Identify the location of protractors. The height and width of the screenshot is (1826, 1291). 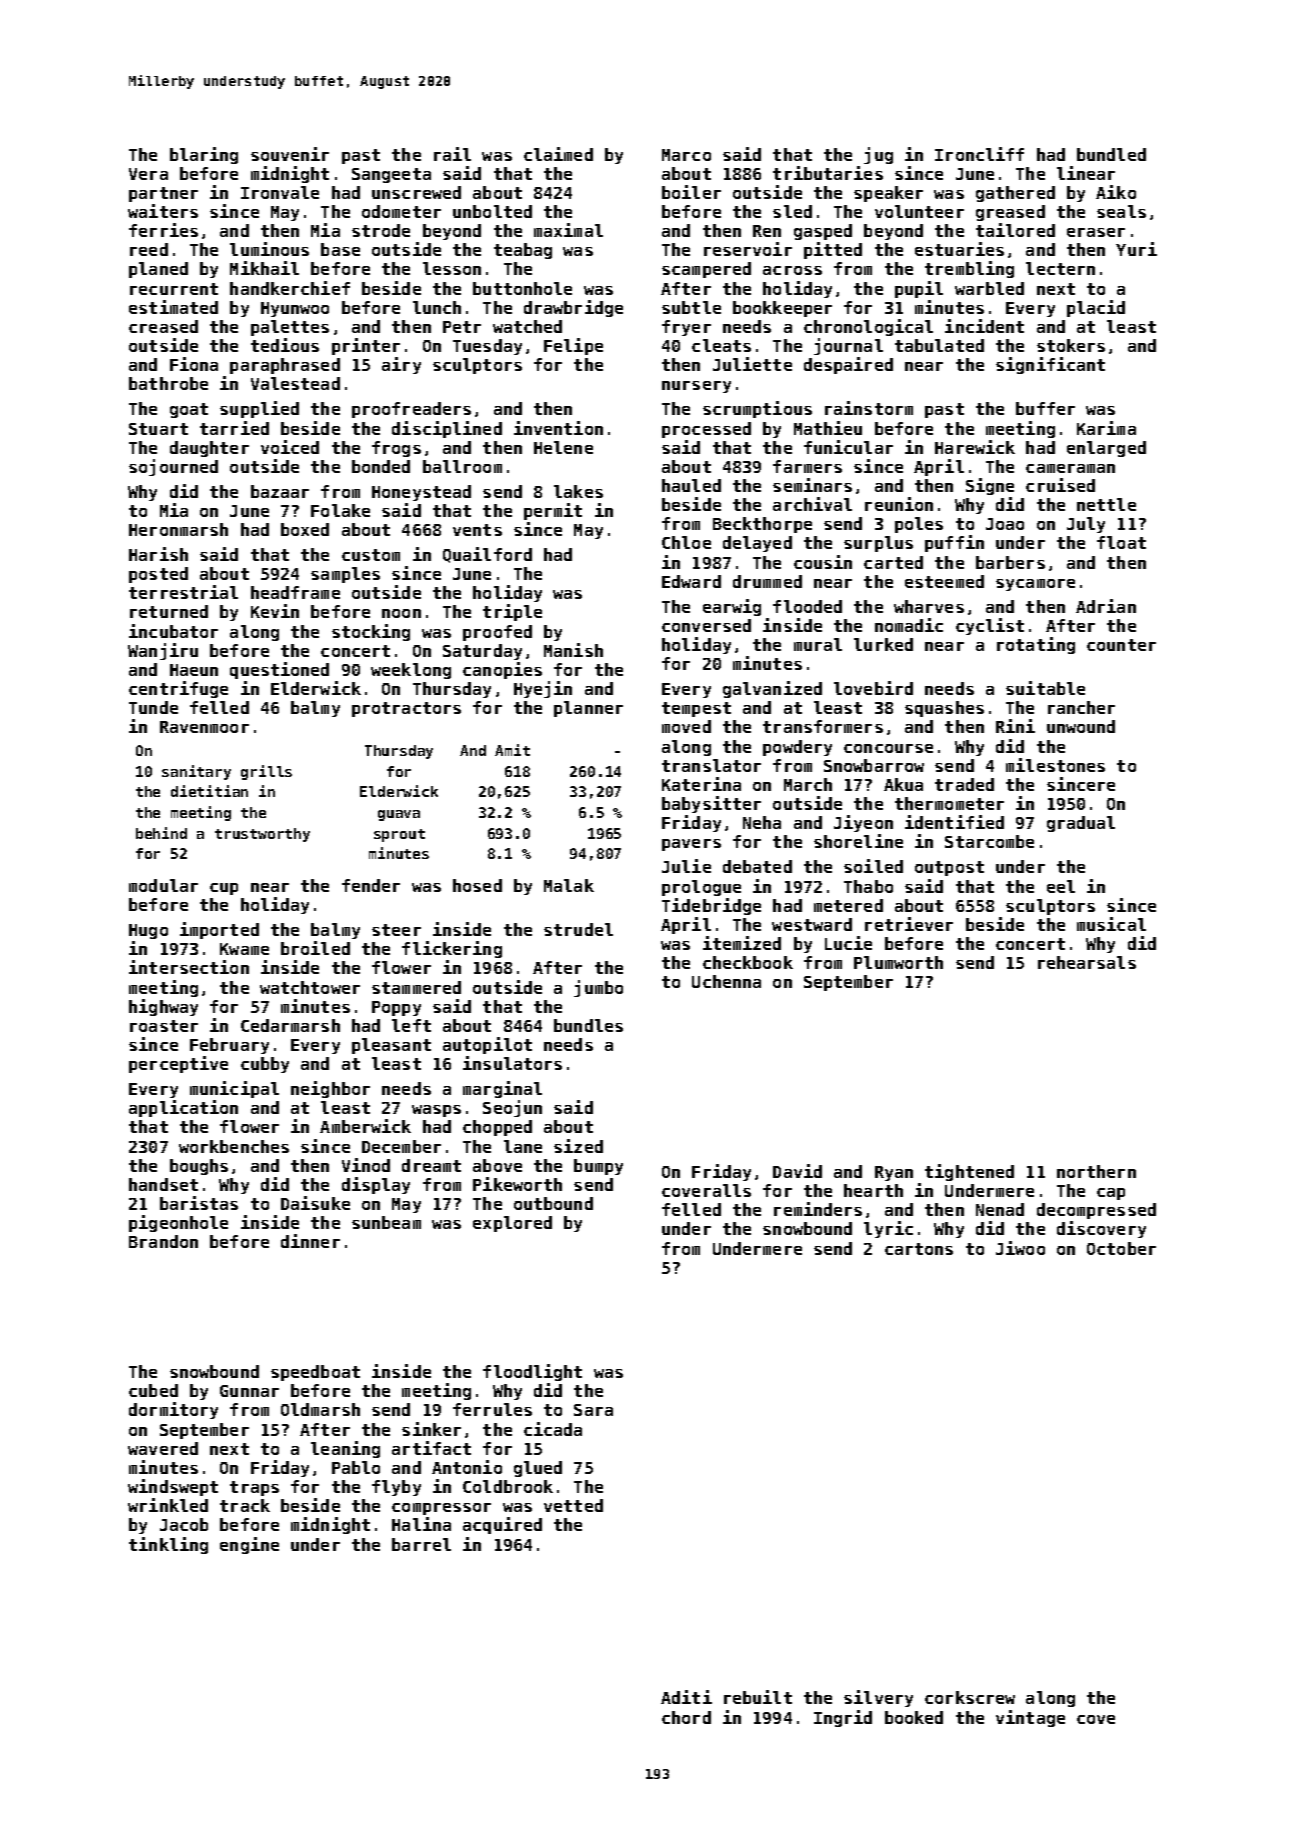
(406, 709).
